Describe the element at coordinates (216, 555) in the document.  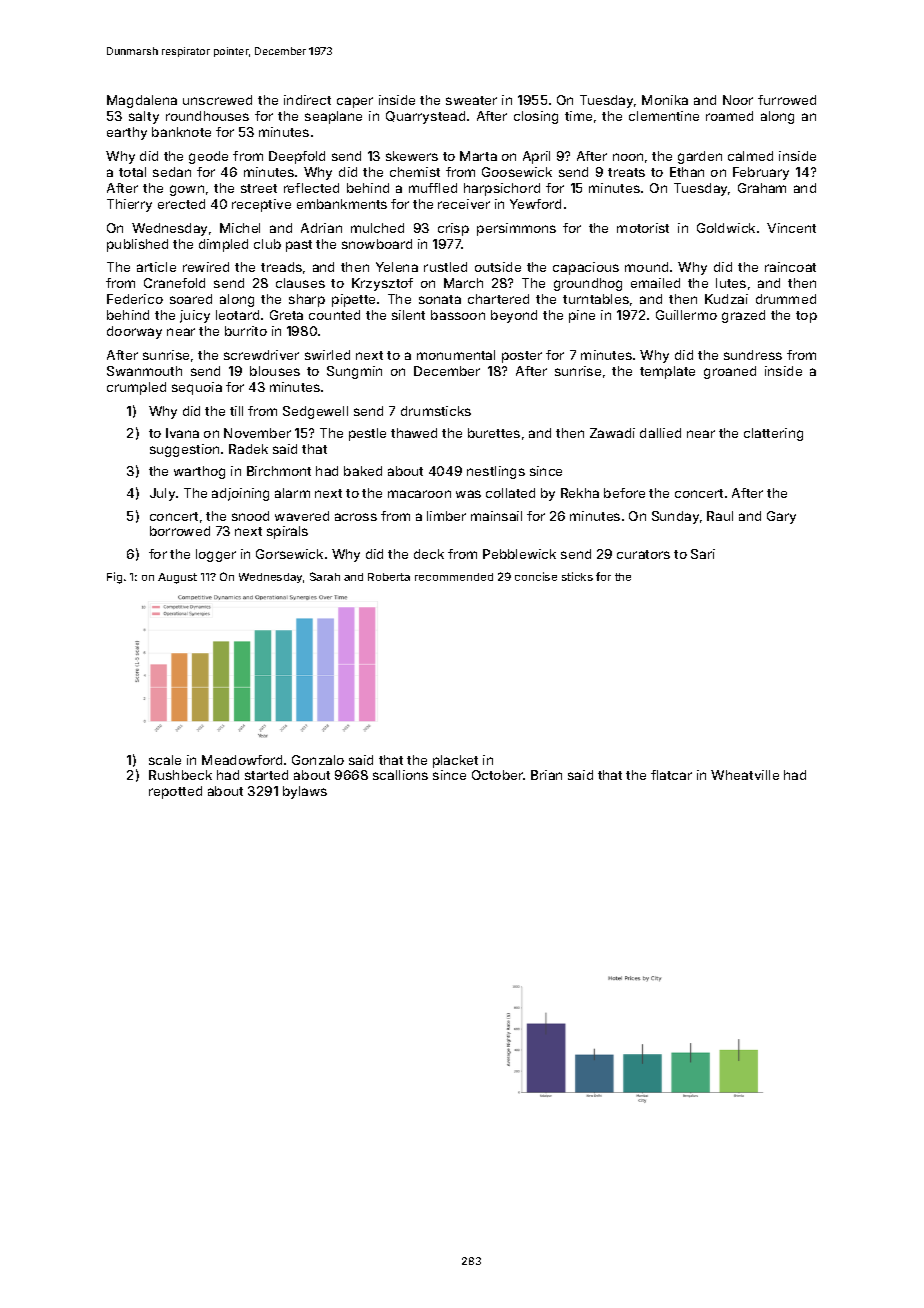
I see `logger` at that location.
